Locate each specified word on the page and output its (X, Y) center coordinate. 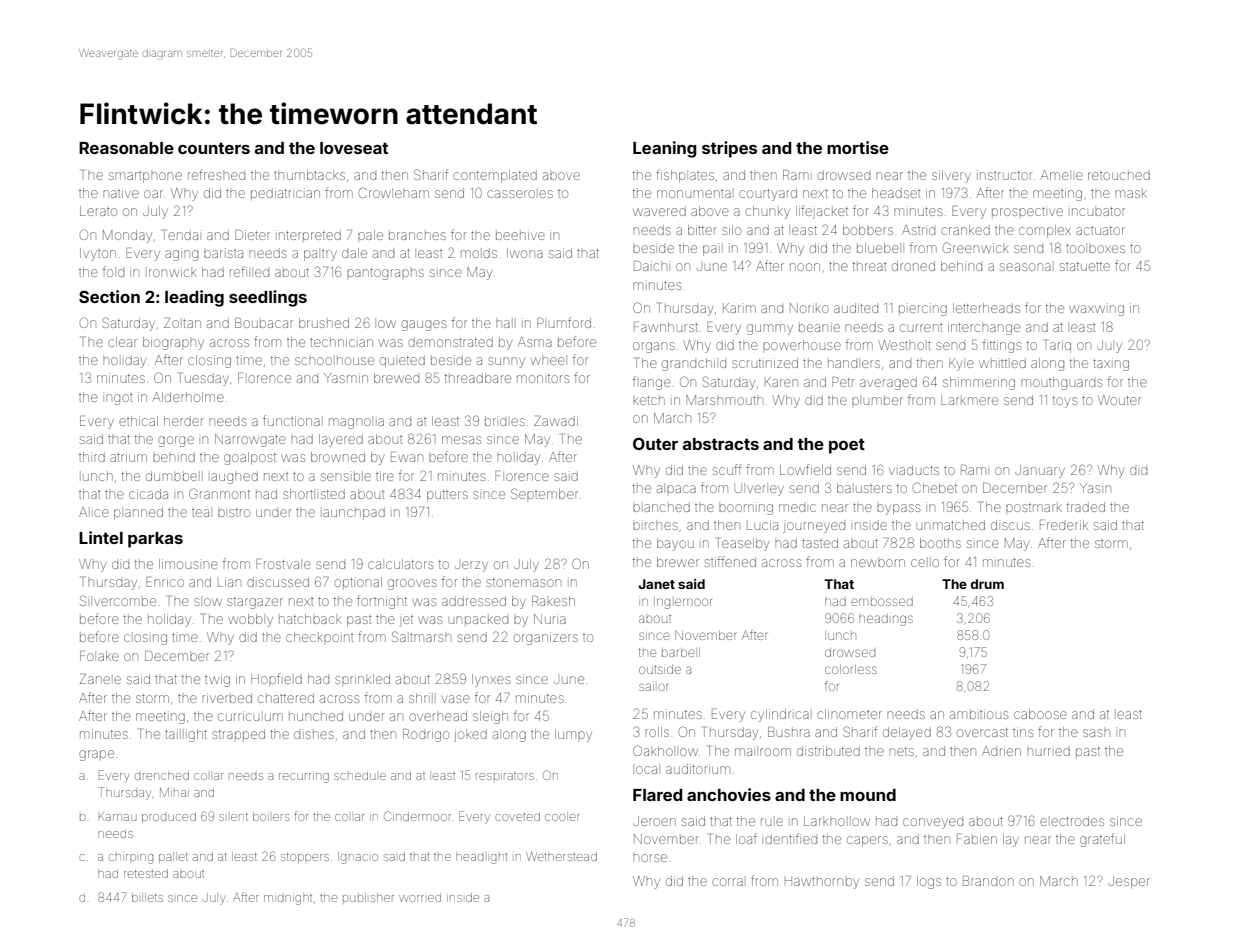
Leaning (665, 149)
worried (420, 898)
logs (929, 882)
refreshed (216, 174)
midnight (288, 900)
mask (1131, 194)
